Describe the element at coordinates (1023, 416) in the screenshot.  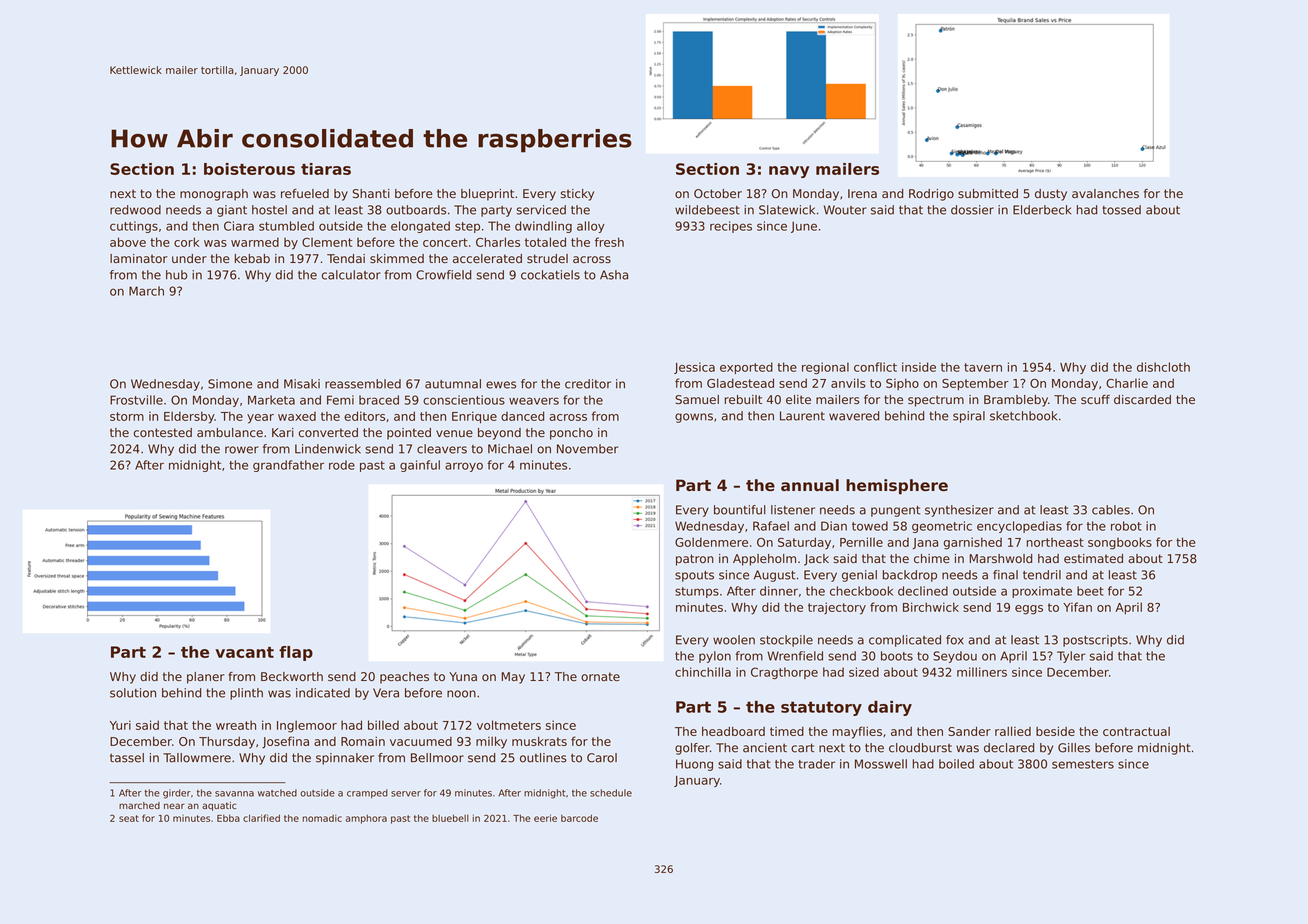
I see `sketchbook` at that location.
